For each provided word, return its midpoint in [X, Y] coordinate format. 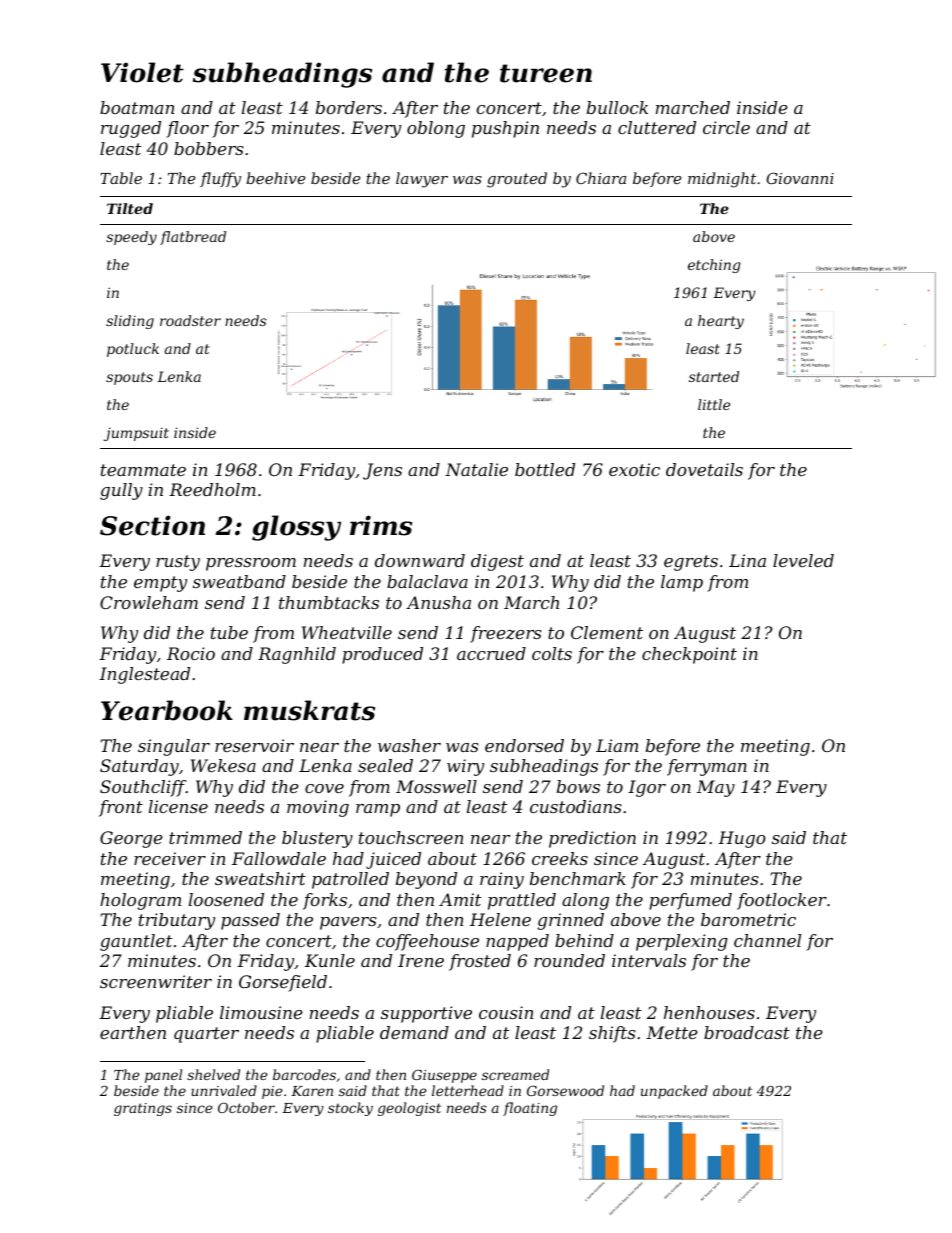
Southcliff [143, 788]
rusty [178, 563]
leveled [803, 560]
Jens [382, 471]
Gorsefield [283, 983]
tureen [546, 73]
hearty [721, 322]
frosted [480, 962]
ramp [378, 810]
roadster [190, 320]
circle [726, 127]
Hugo [742, 839]
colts [552, 653]
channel [767, 940]
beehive [276, 178]
